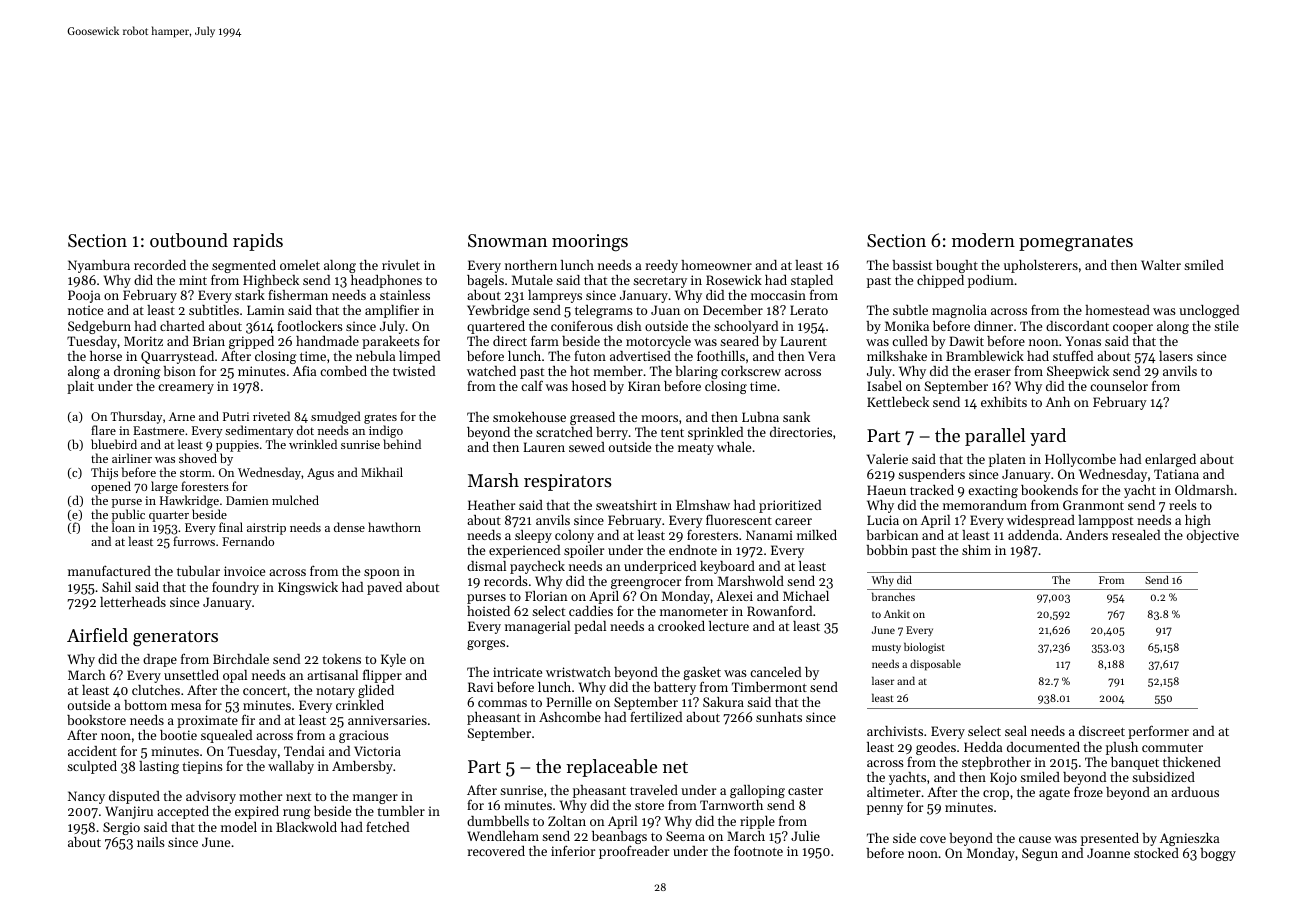 The image size is (1308, 924). Describe the element at coordinates (591, 611) in the page. I see `caddies` at that location.
